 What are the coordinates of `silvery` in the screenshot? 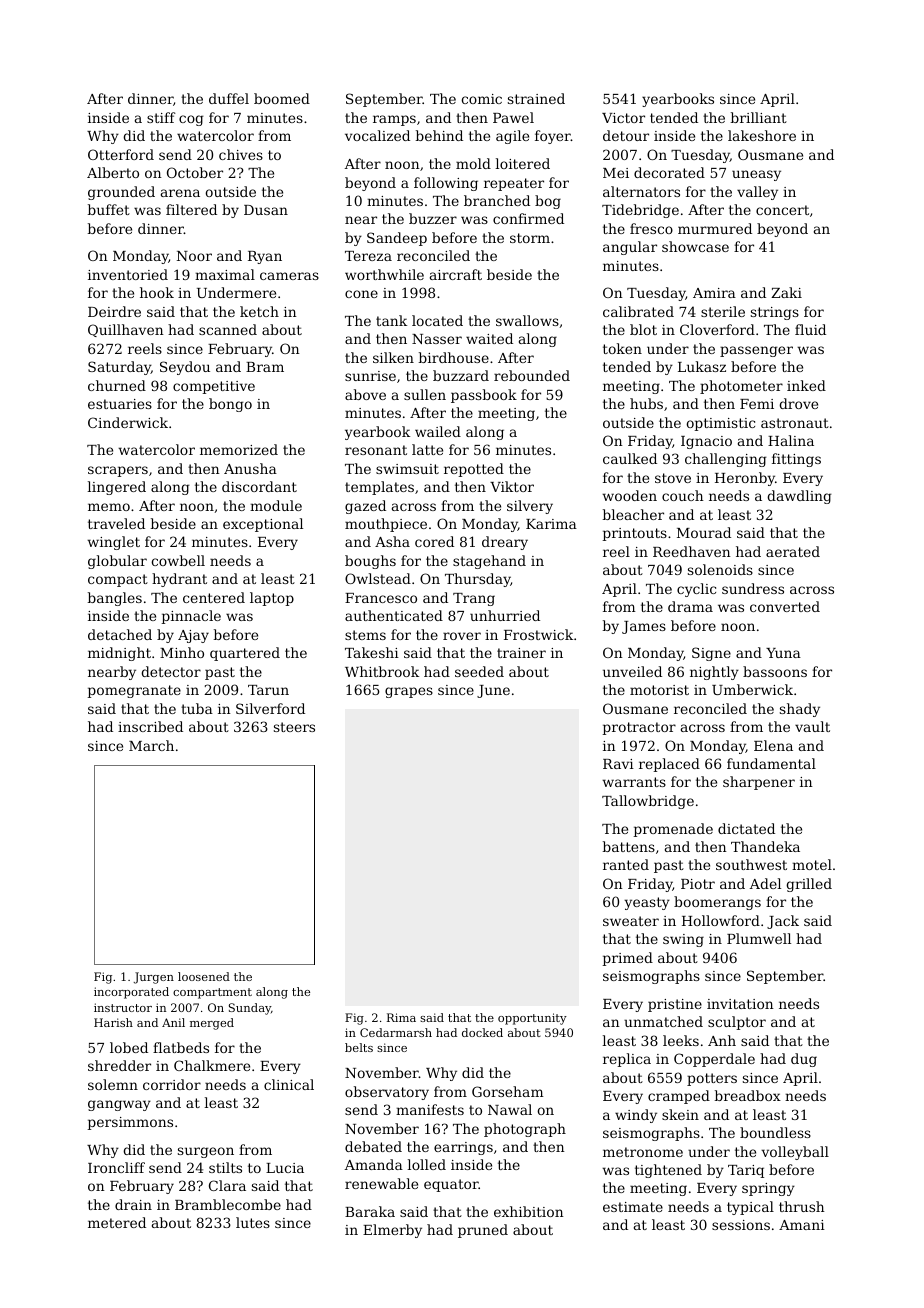 It's located at (530, 507).
